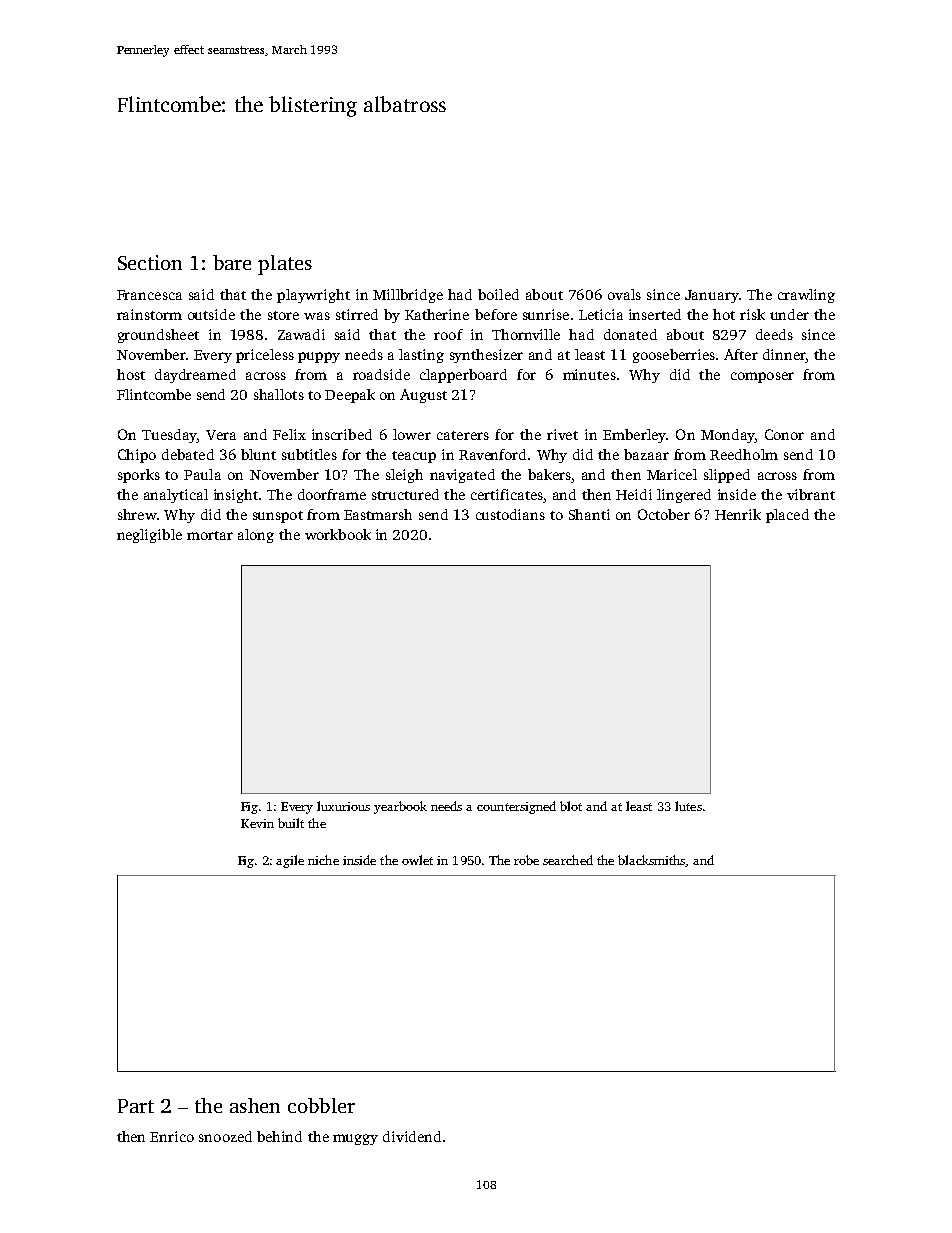 The image size is (952, 1233). I want to click on blacksmiths, so click(652, 861).
